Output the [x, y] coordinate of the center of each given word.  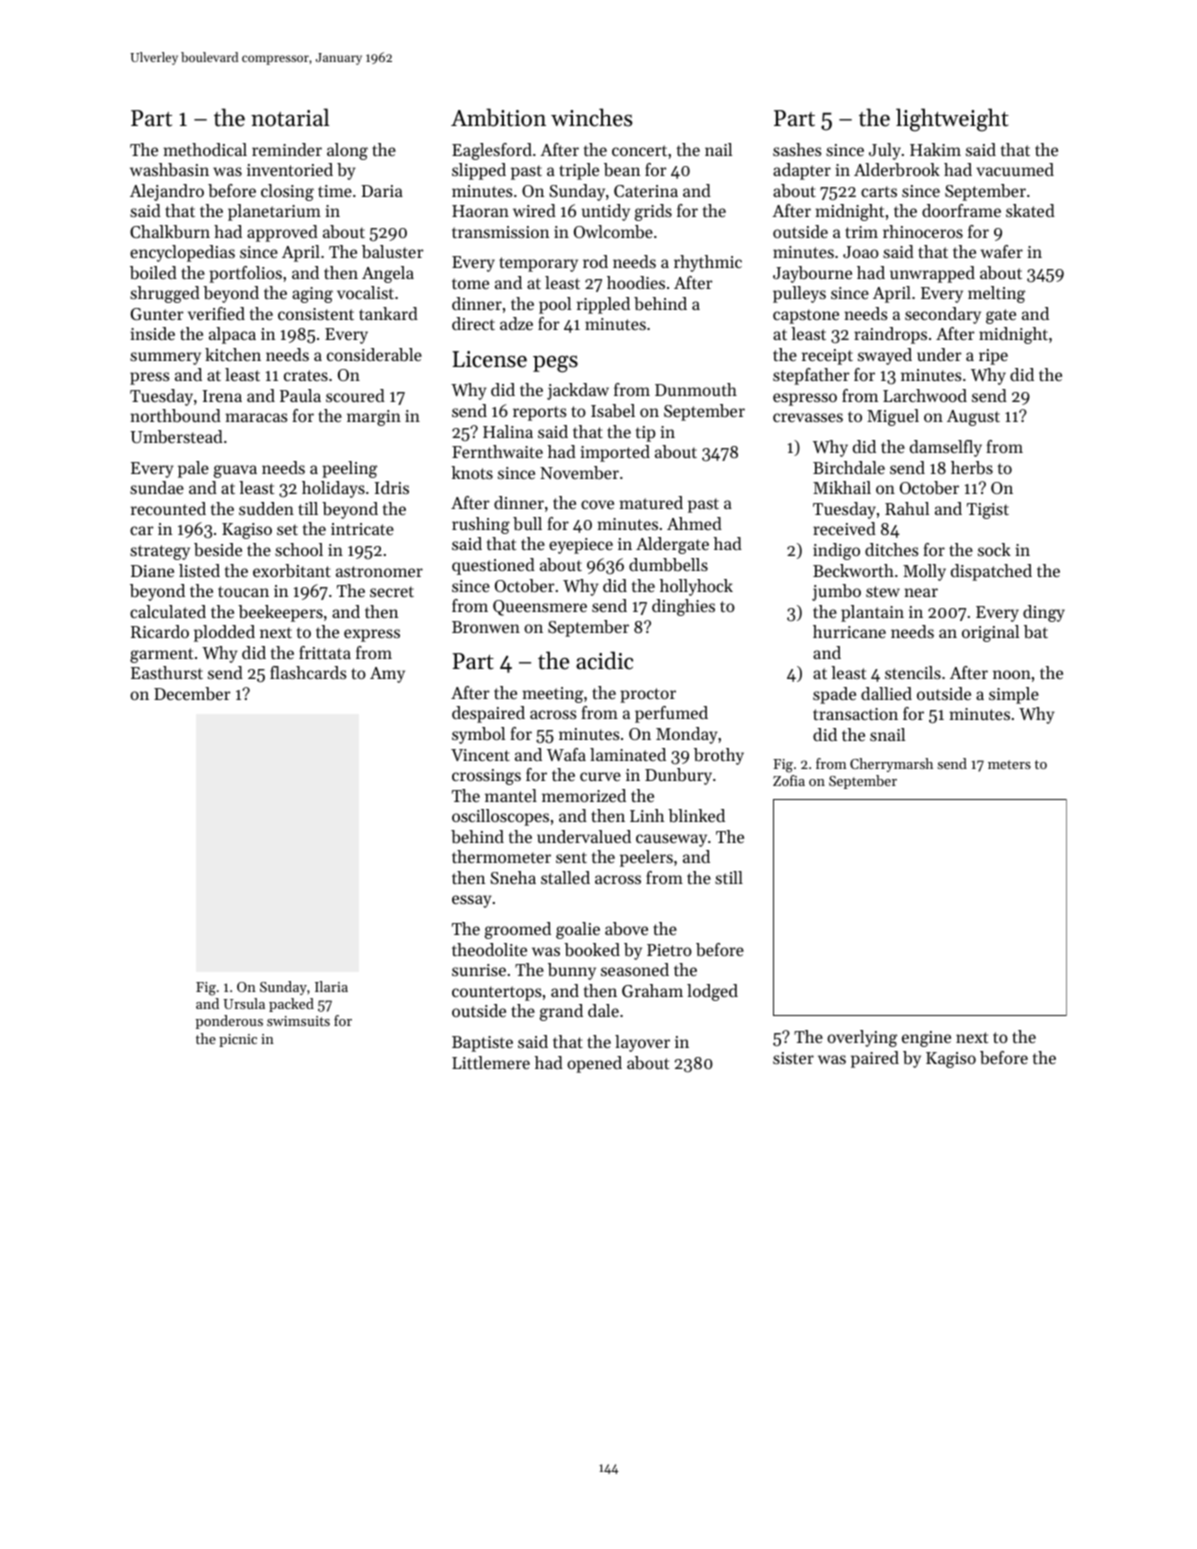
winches [591, 117]
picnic [238, 1040]
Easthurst [167, 672]
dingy [1044, 613]
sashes [797, 149]
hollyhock [696, 587]
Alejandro [167, 192]
